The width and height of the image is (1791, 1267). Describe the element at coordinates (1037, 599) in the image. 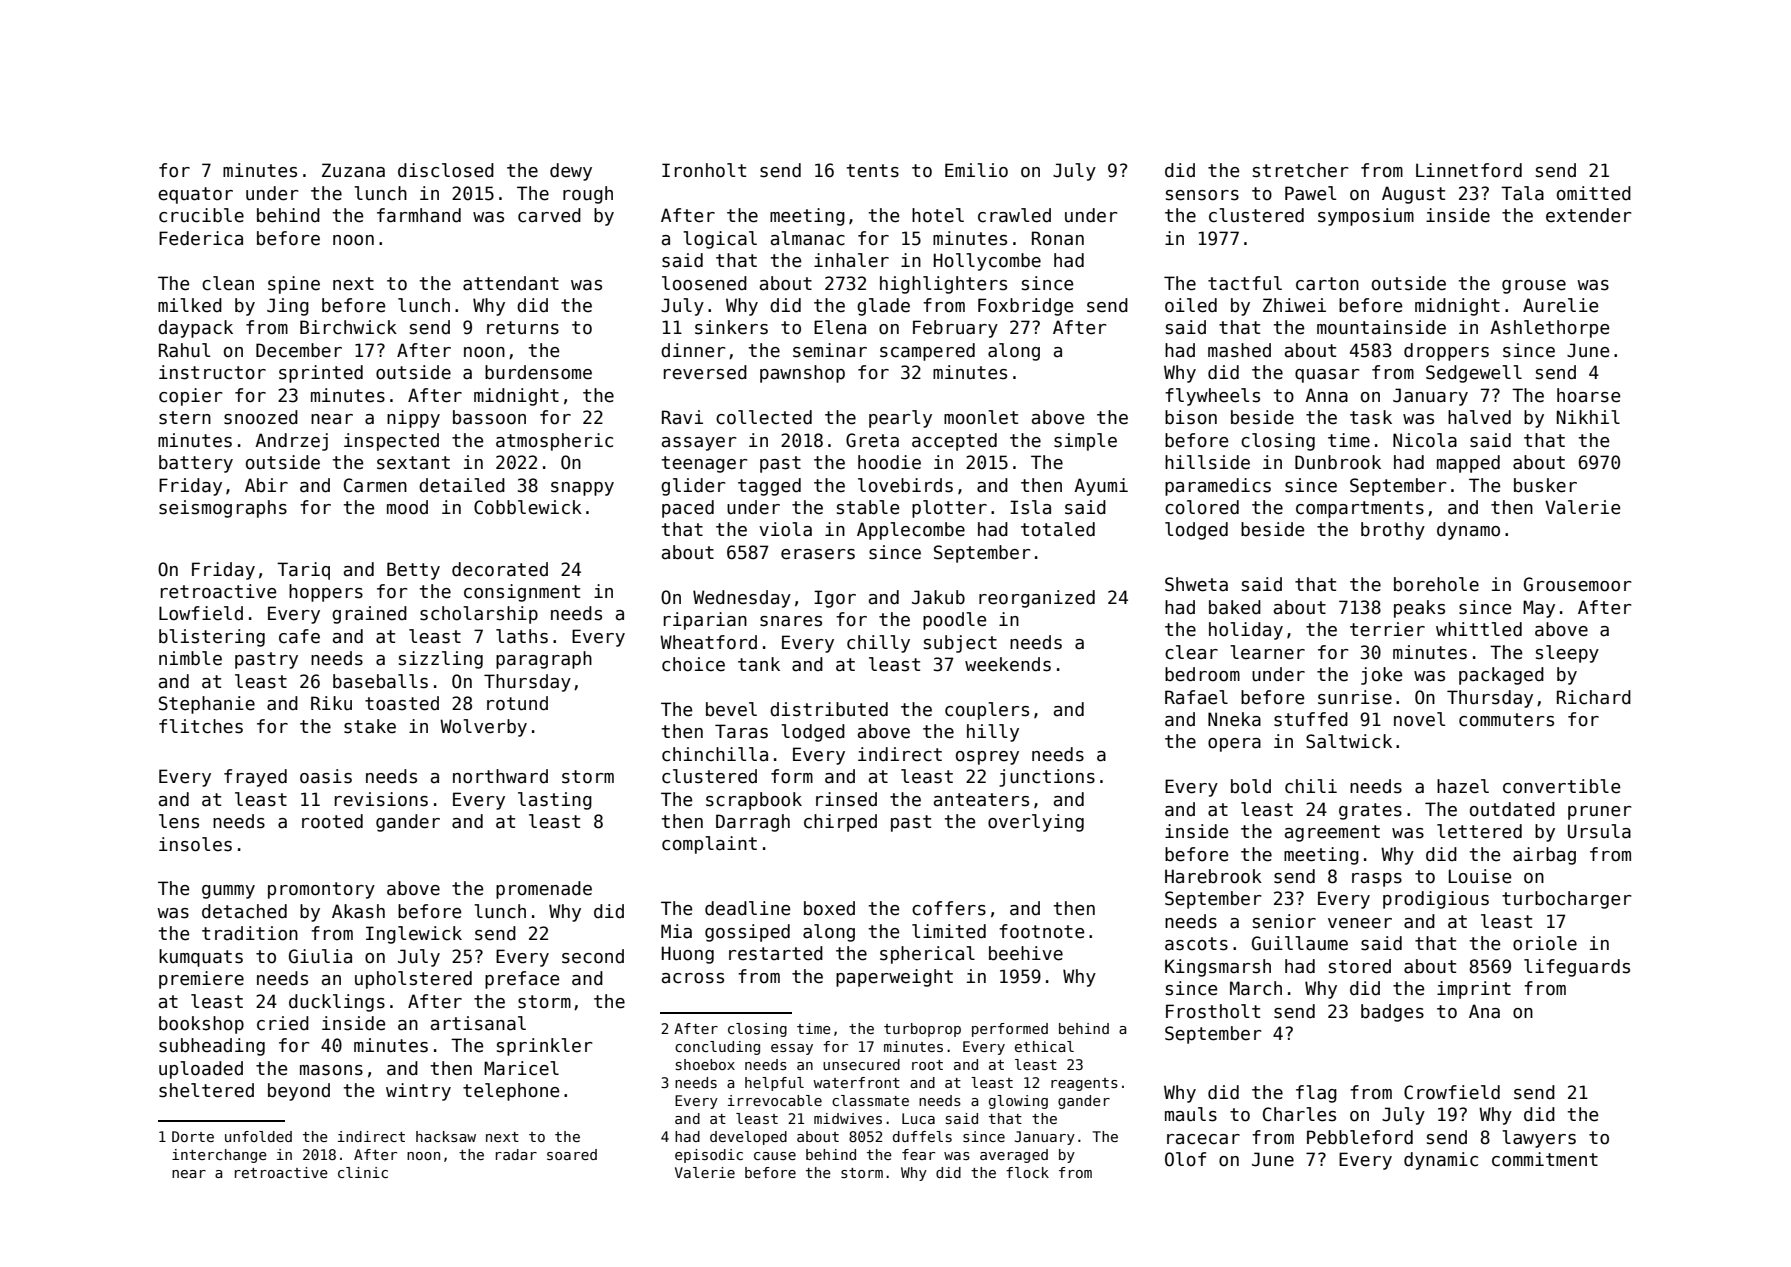

I see `reorganized` at that location.
